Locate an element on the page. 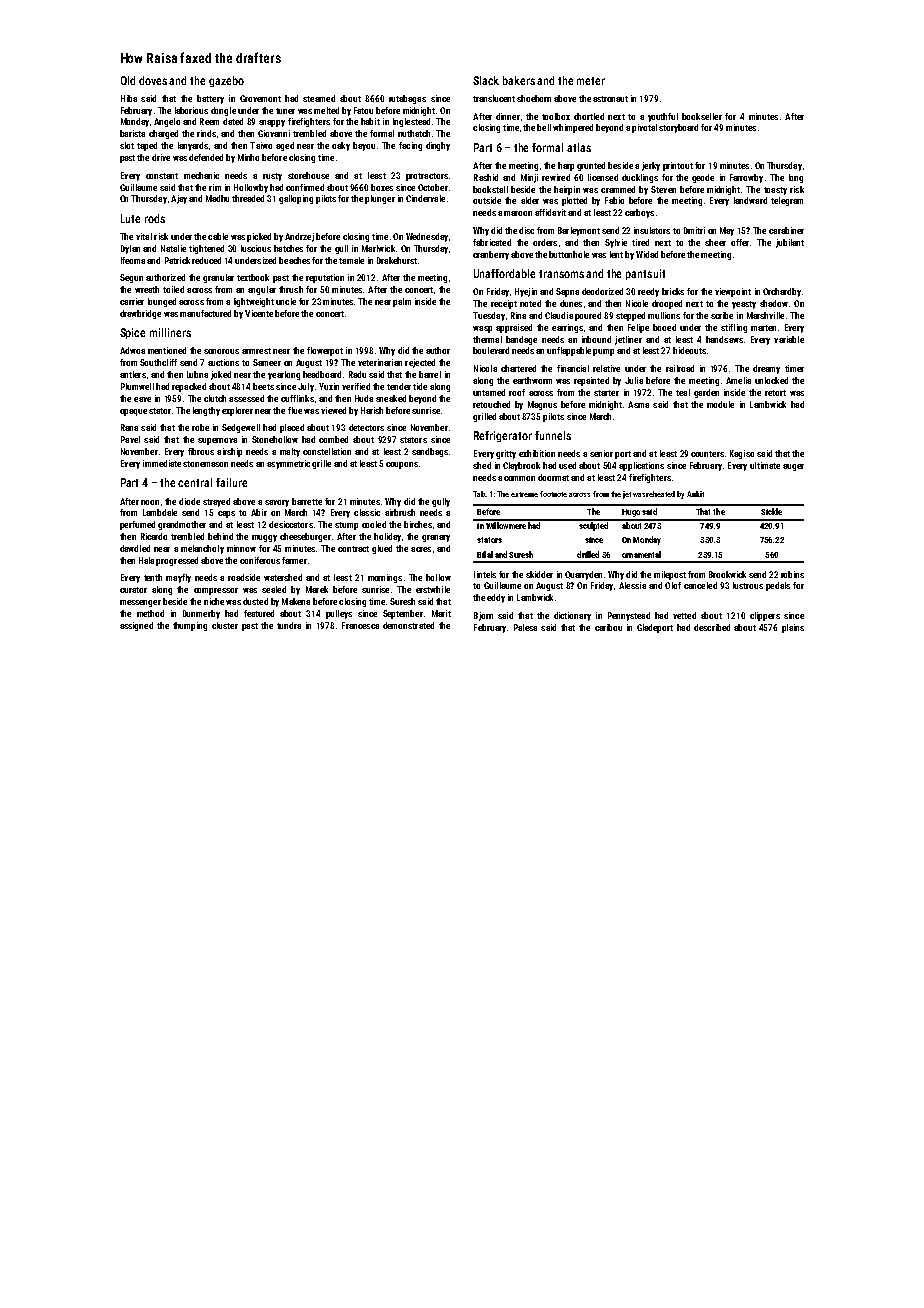 This page has width=924, height=1308. snappy is located at coordinates (272, 123).
